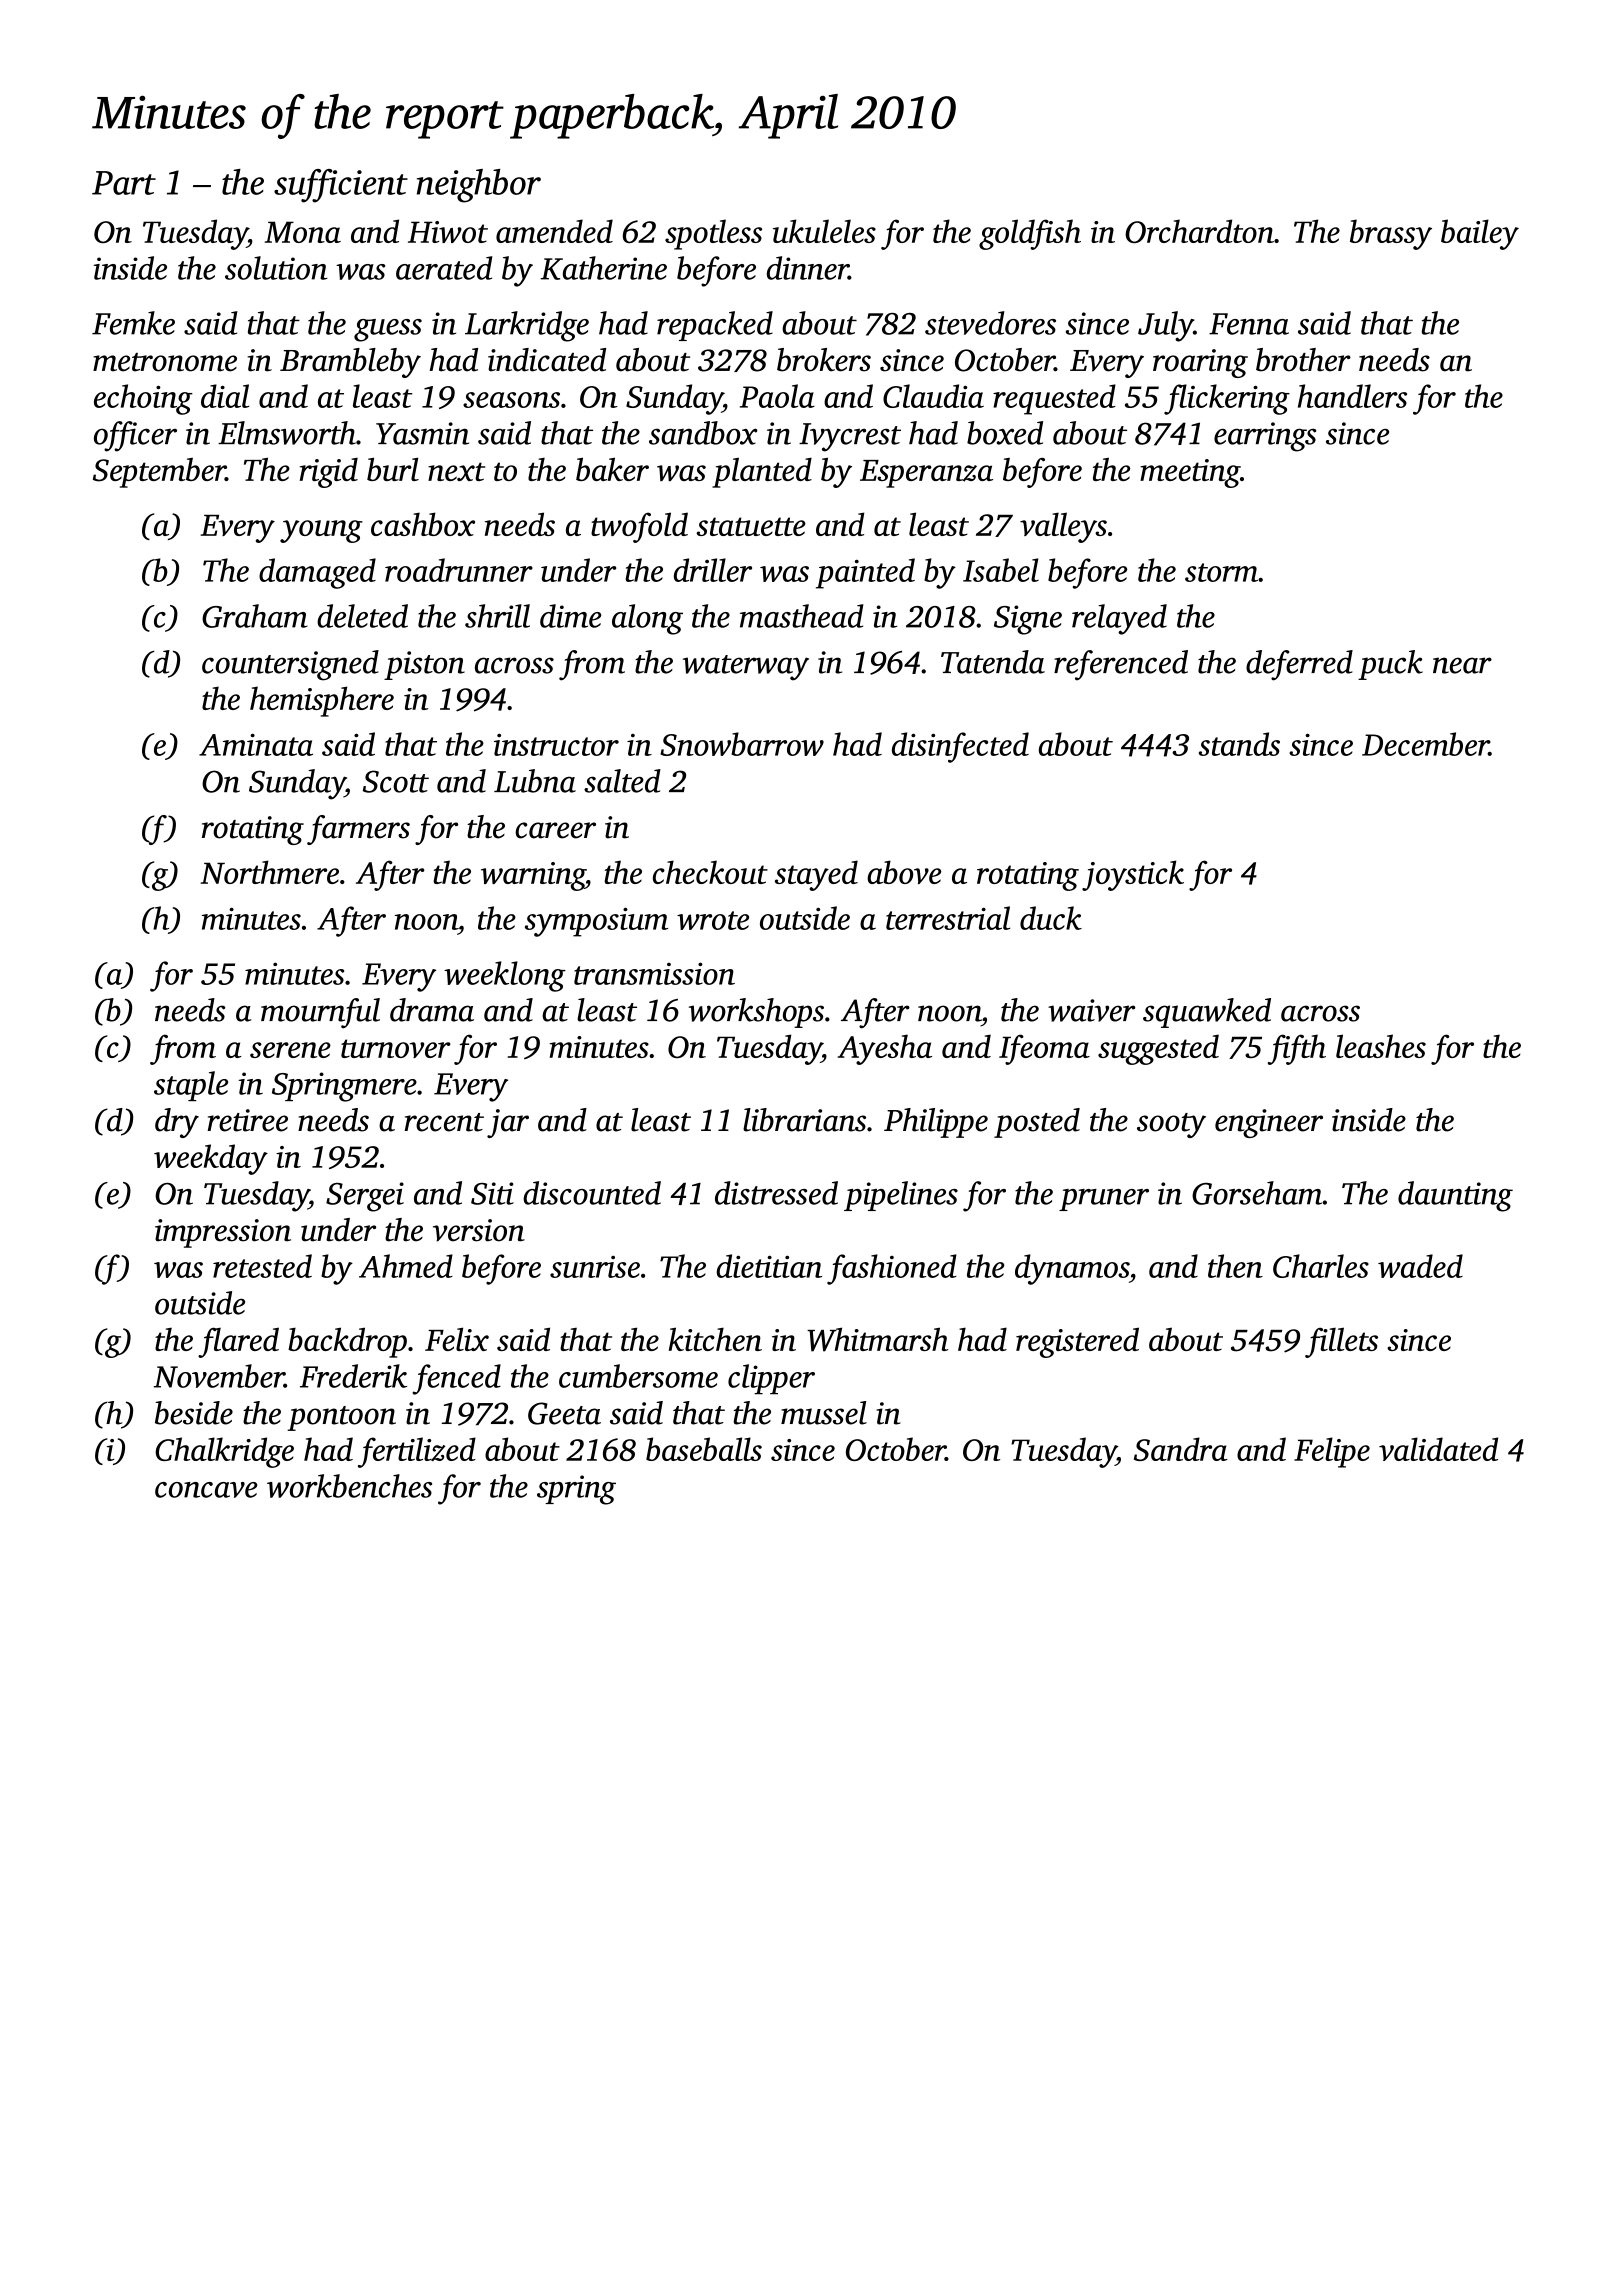 The image size is (1620, 2292). Describe the element at coordinates (808, 268) in the document. I see `dinner` at that location.
